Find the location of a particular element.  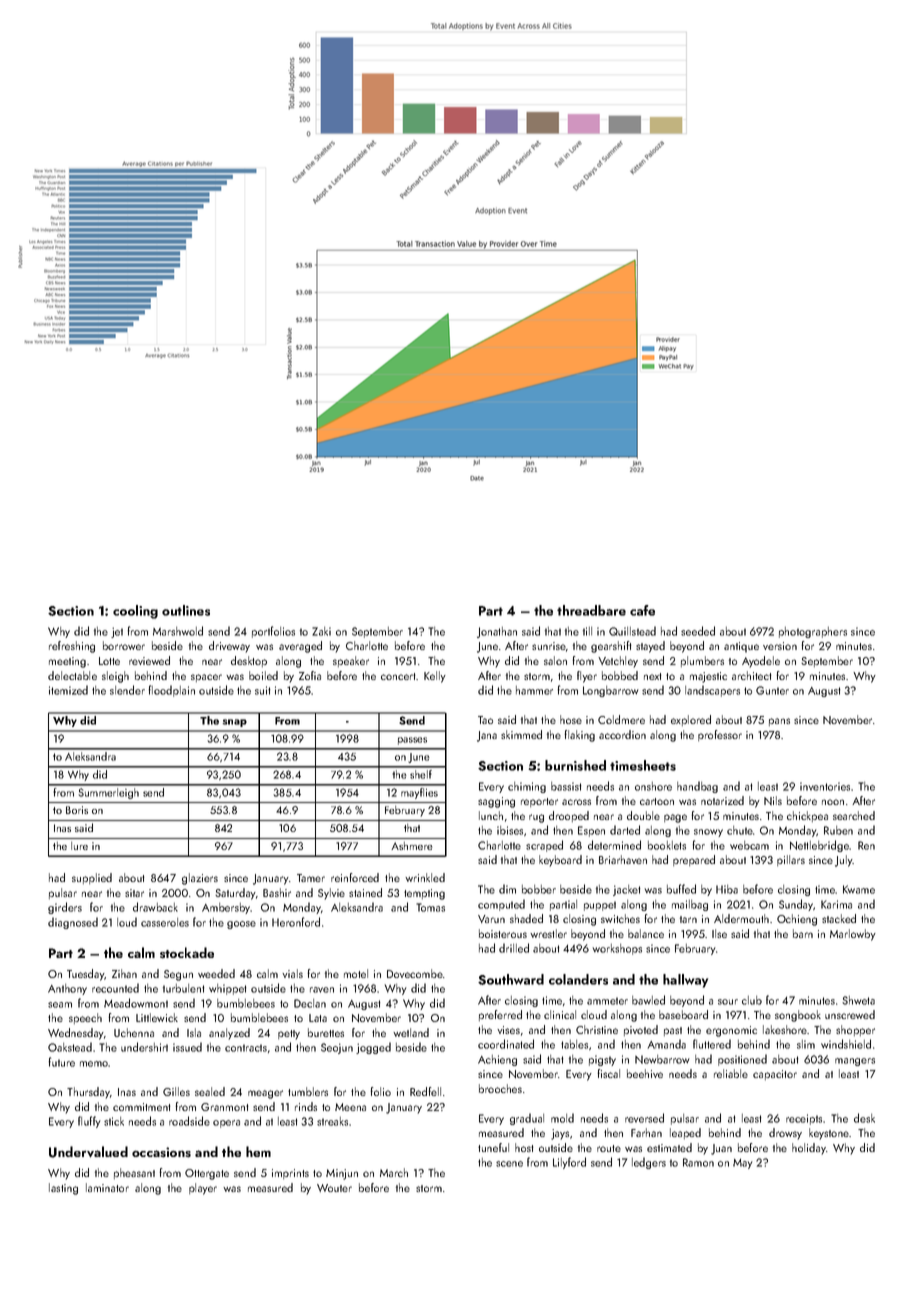

photographers is located at coordinates (813, 632).
